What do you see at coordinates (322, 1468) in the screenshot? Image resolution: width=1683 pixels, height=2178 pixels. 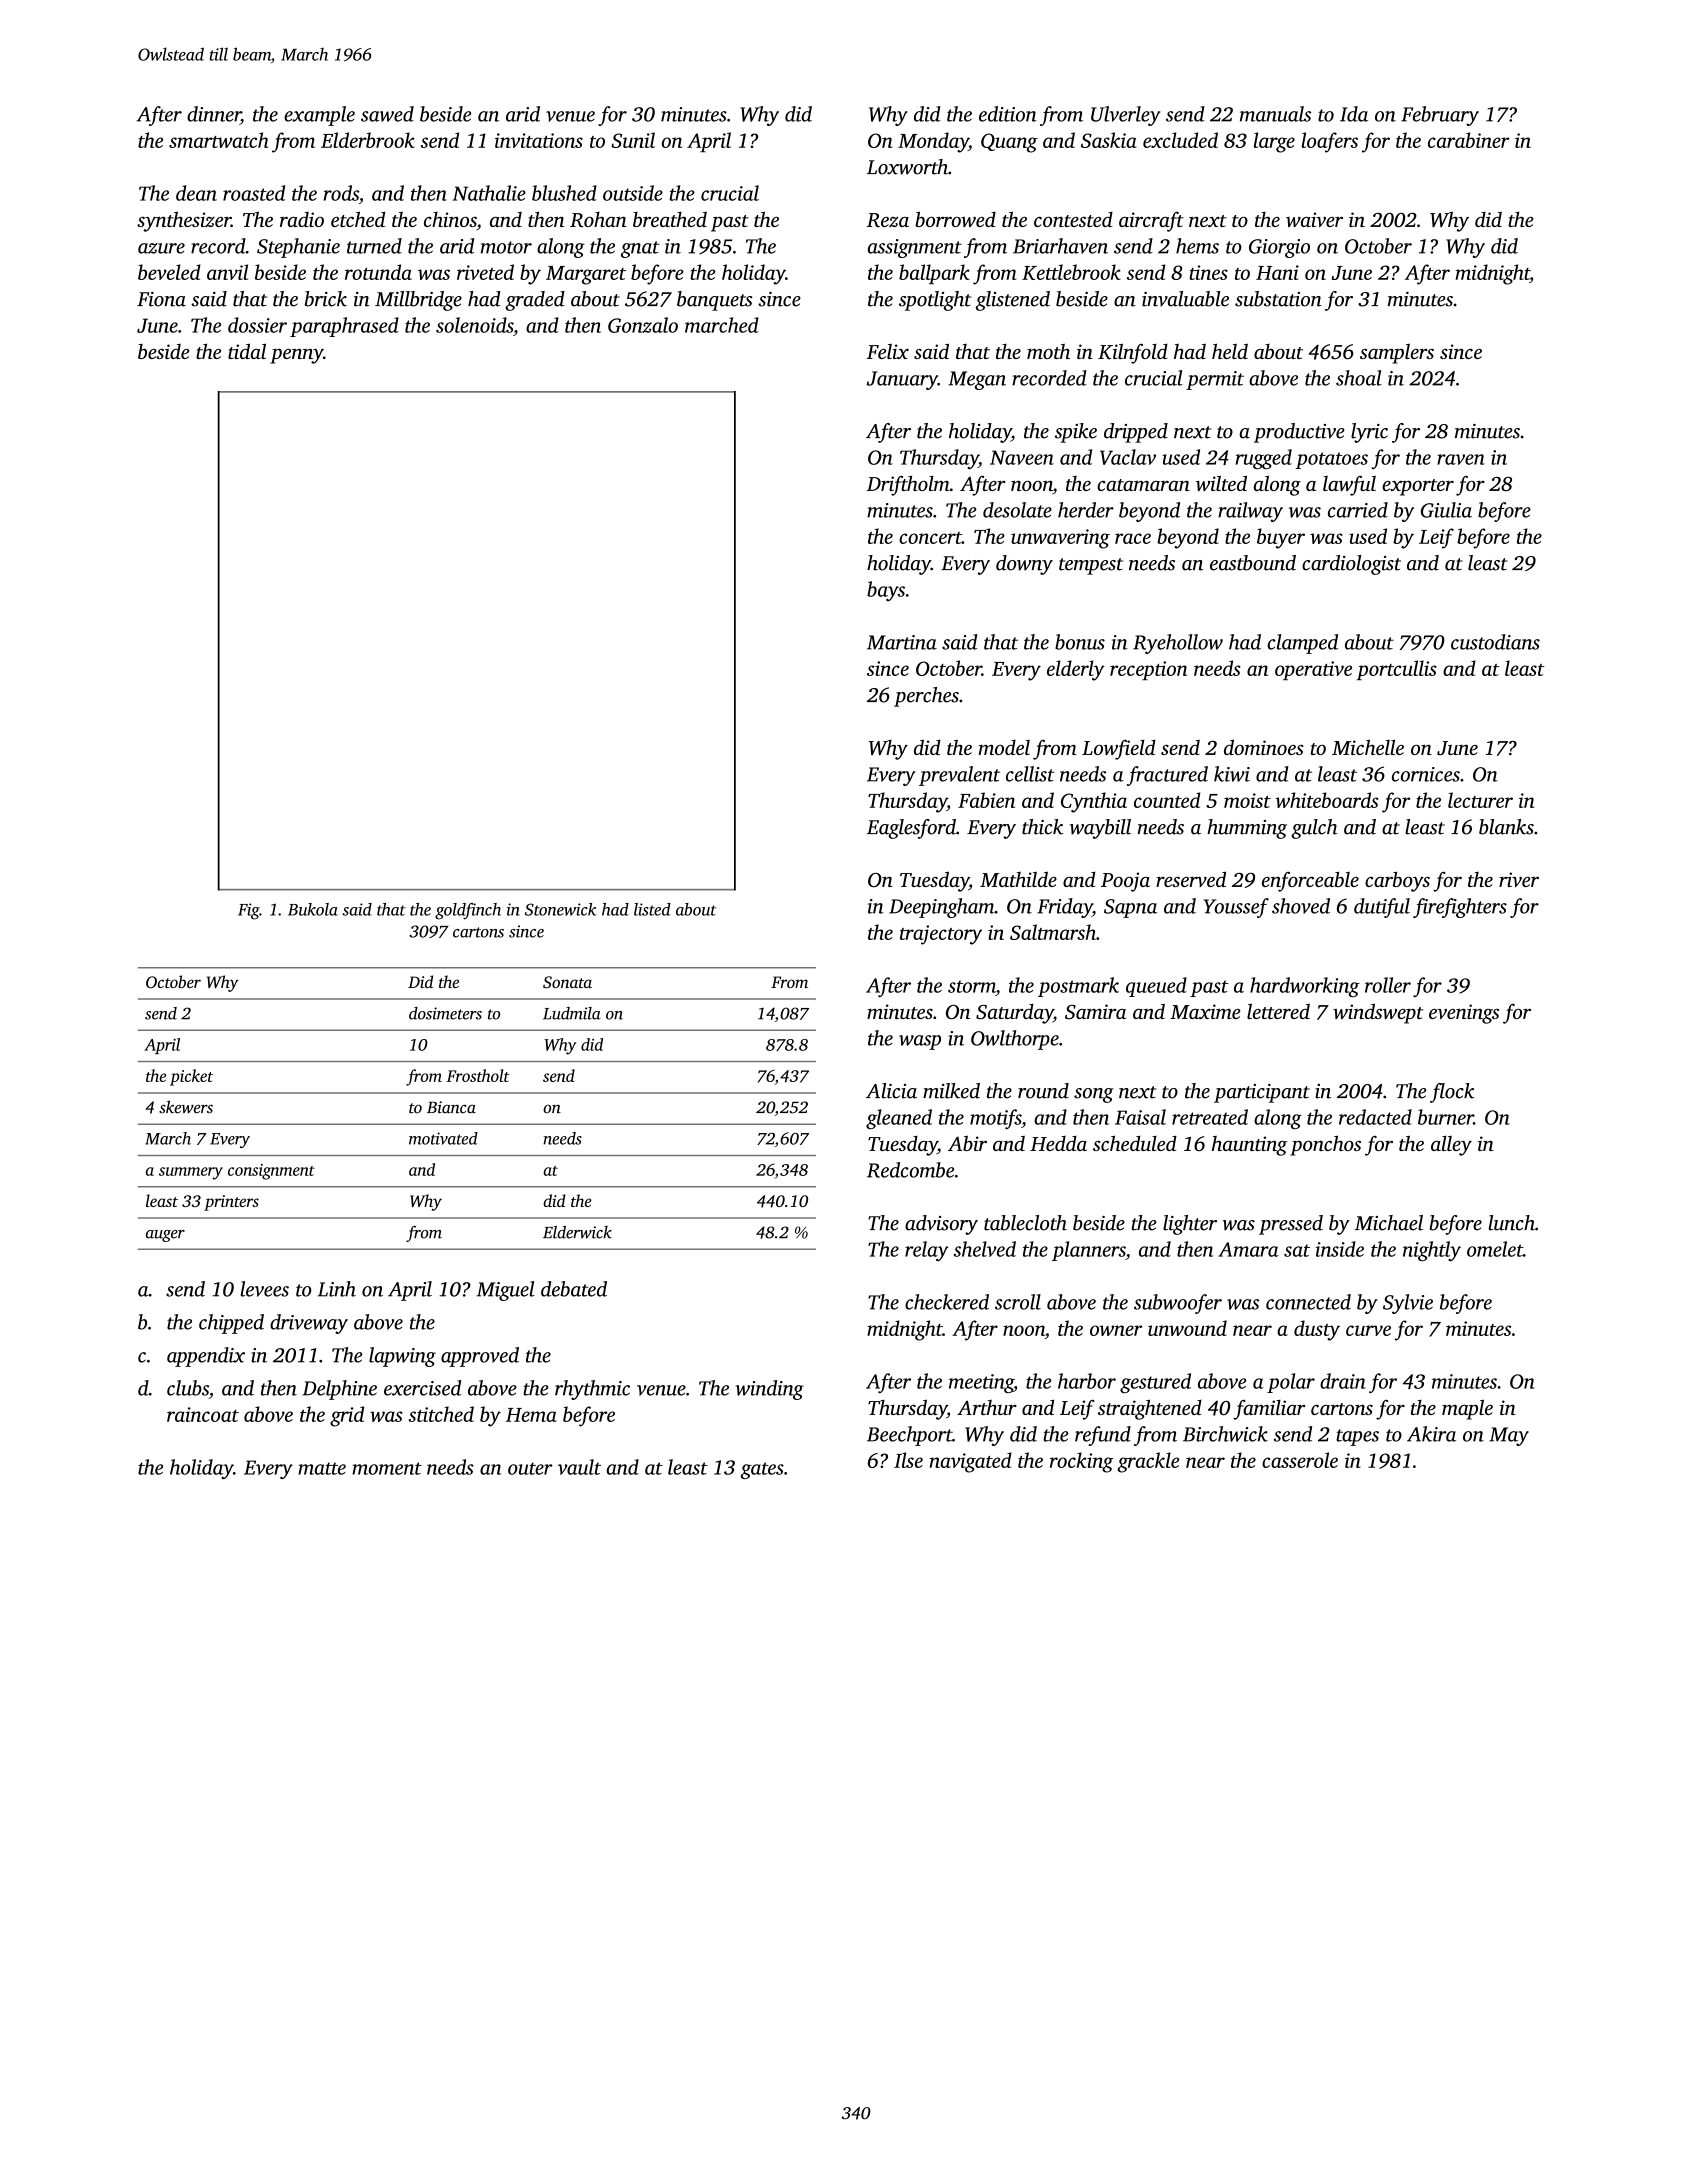 I see `matte` at bounding box center [322, 1468].
